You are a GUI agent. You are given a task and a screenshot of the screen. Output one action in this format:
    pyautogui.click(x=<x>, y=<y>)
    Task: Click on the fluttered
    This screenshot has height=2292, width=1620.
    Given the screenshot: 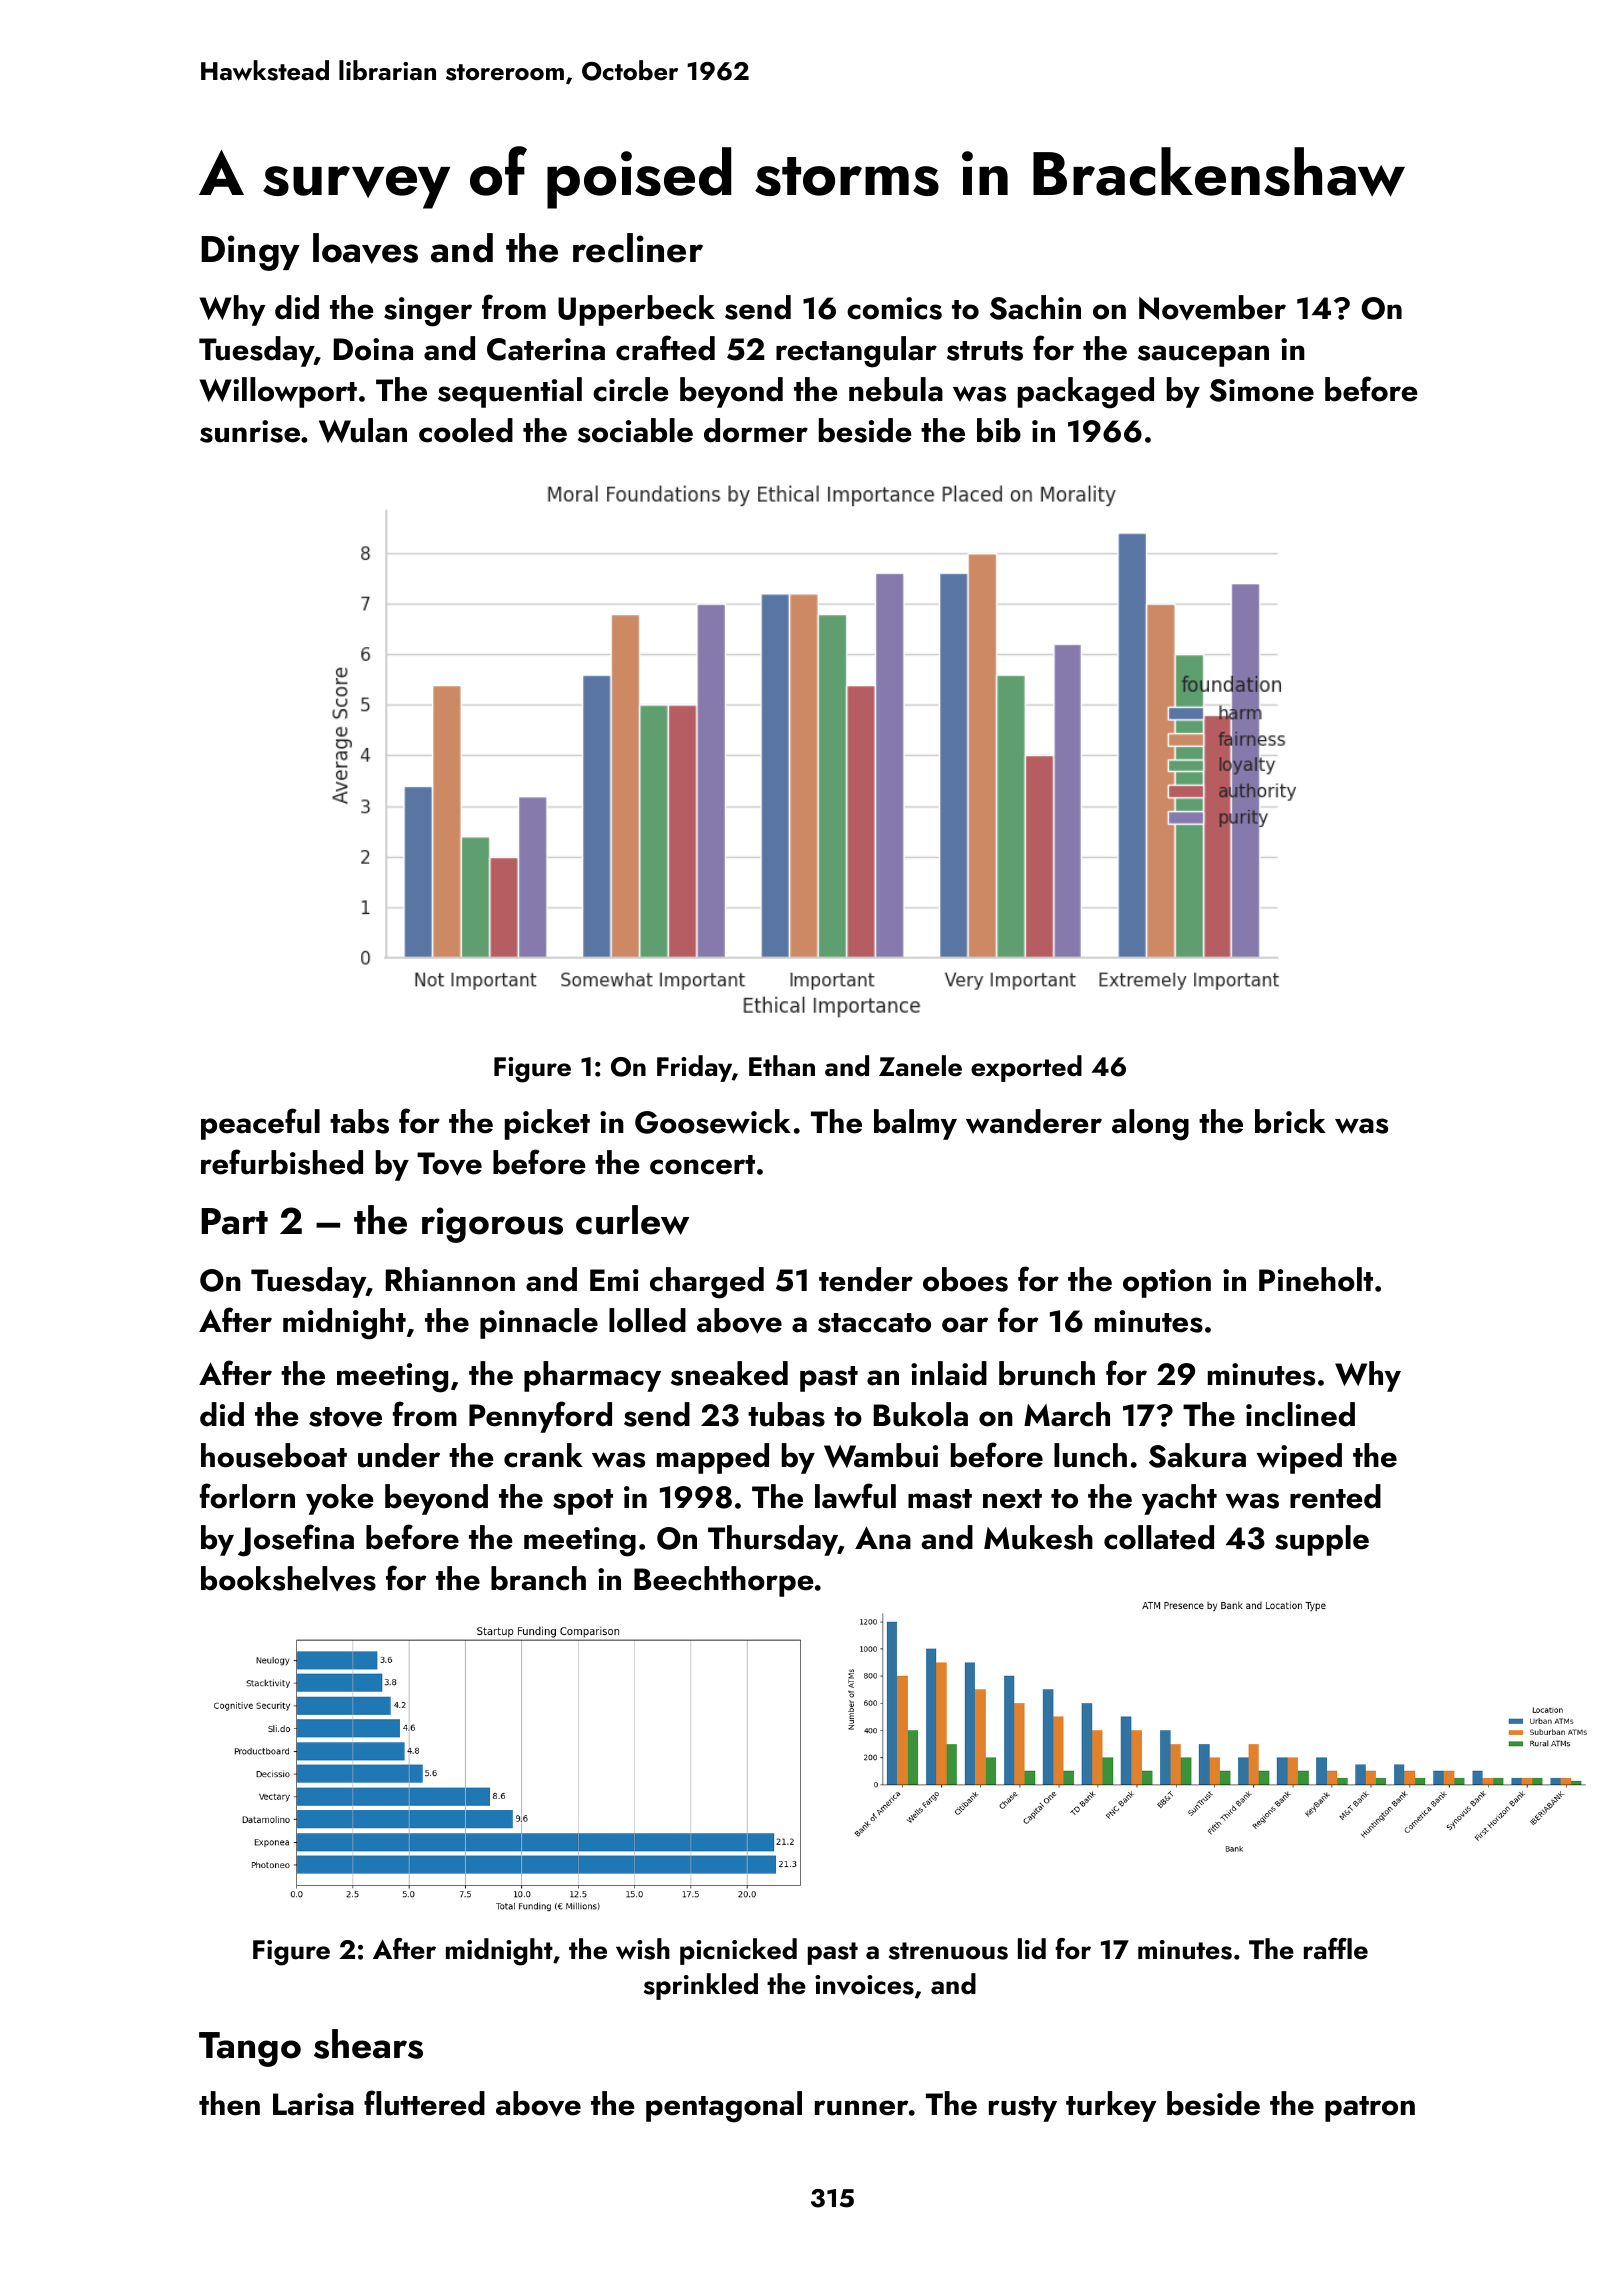 What is the action you would take?
    pyautogui.click(x=424, y=2103)
